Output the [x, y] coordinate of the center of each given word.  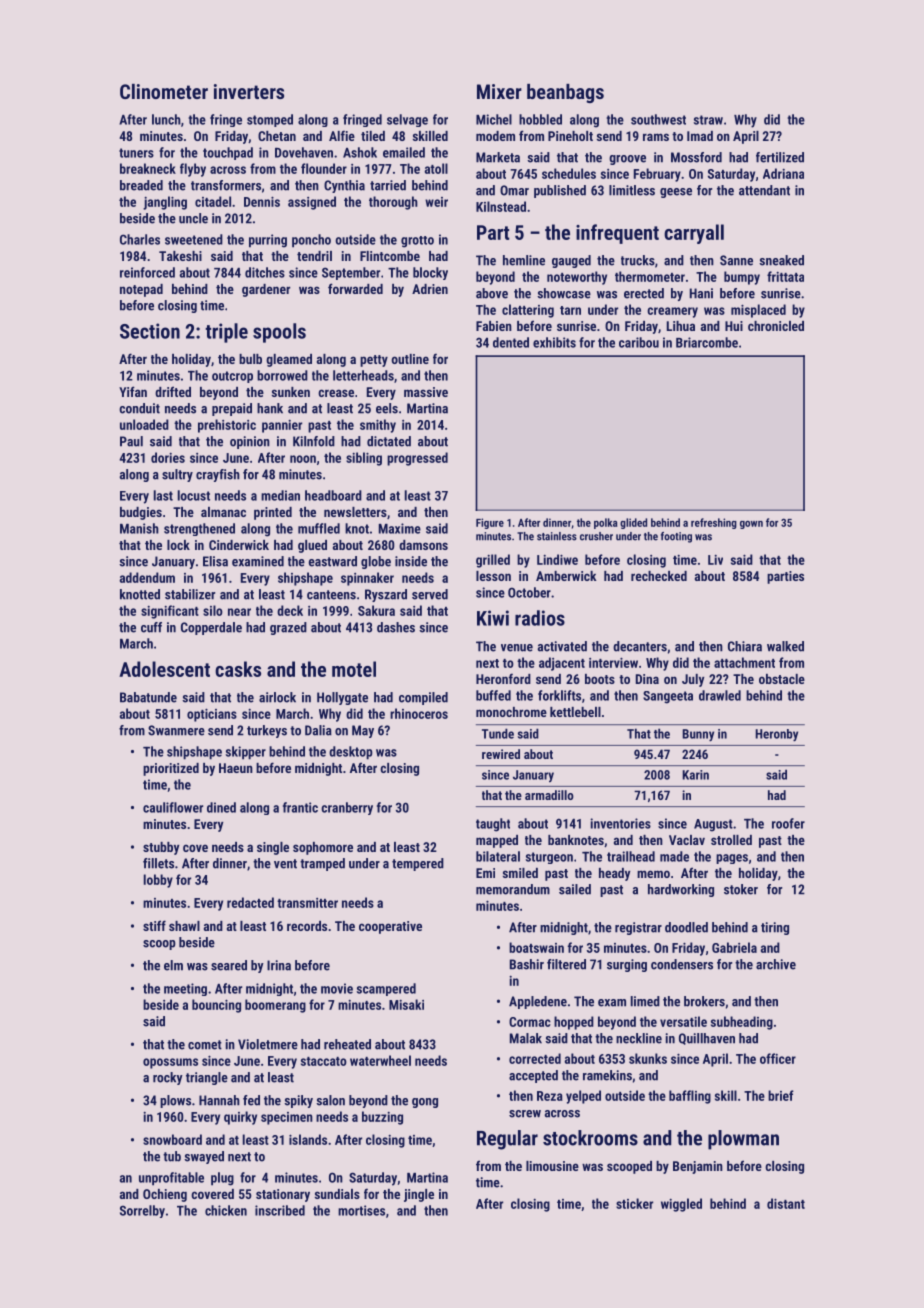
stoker [741, 889]
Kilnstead [501, 206]
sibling [364, 459]
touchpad [228, 153]
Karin [695, 775]
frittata [785, 276]
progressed [417, 459]
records [307, 926]
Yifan [133, 391]
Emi [485, 873]
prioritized [171, 769]
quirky [240, 1118]
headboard [333, 495]
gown [751, 525]
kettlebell [575, 712]
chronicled [776, 326]
